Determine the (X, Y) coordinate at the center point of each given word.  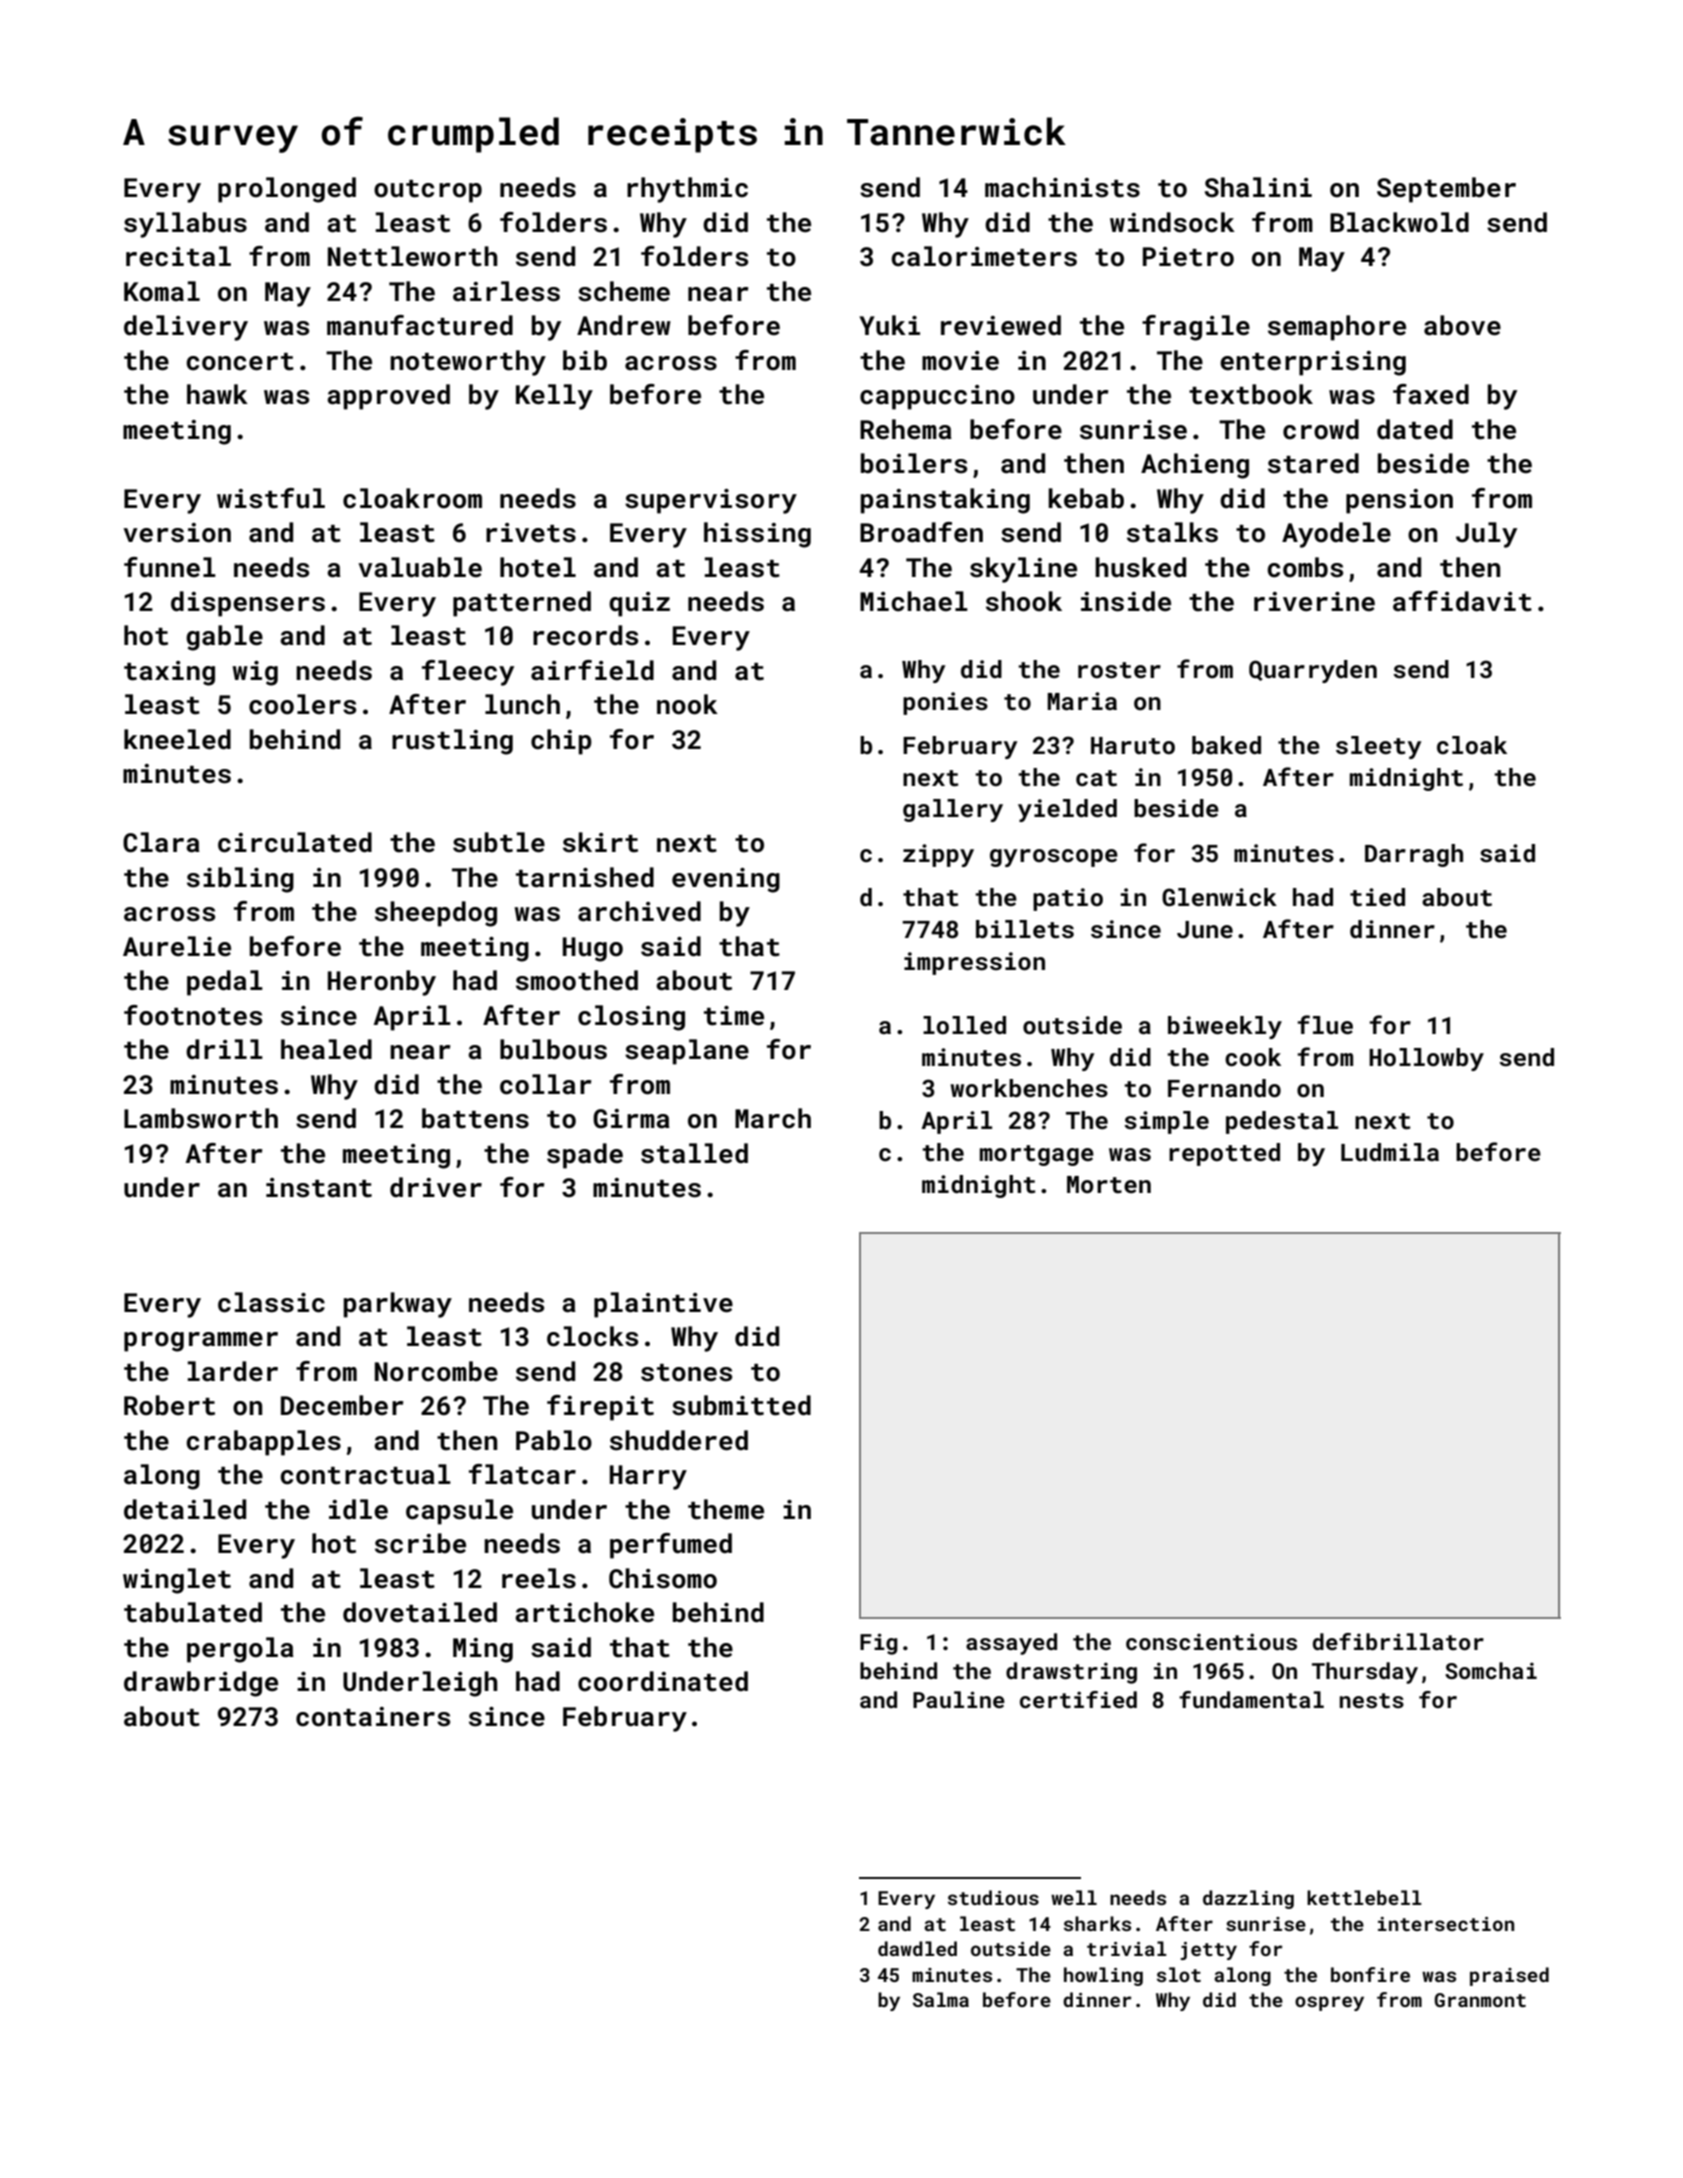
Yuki (889, 325)
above (1462, 325)
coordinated (663, 1681)
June (1205, 929)
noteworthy (468, 363)
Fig (879, 1644)
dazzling (1248, 1899)
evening (726, 880)
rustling (452, 742)
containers (373, 1717)
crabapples (263, 1443)
